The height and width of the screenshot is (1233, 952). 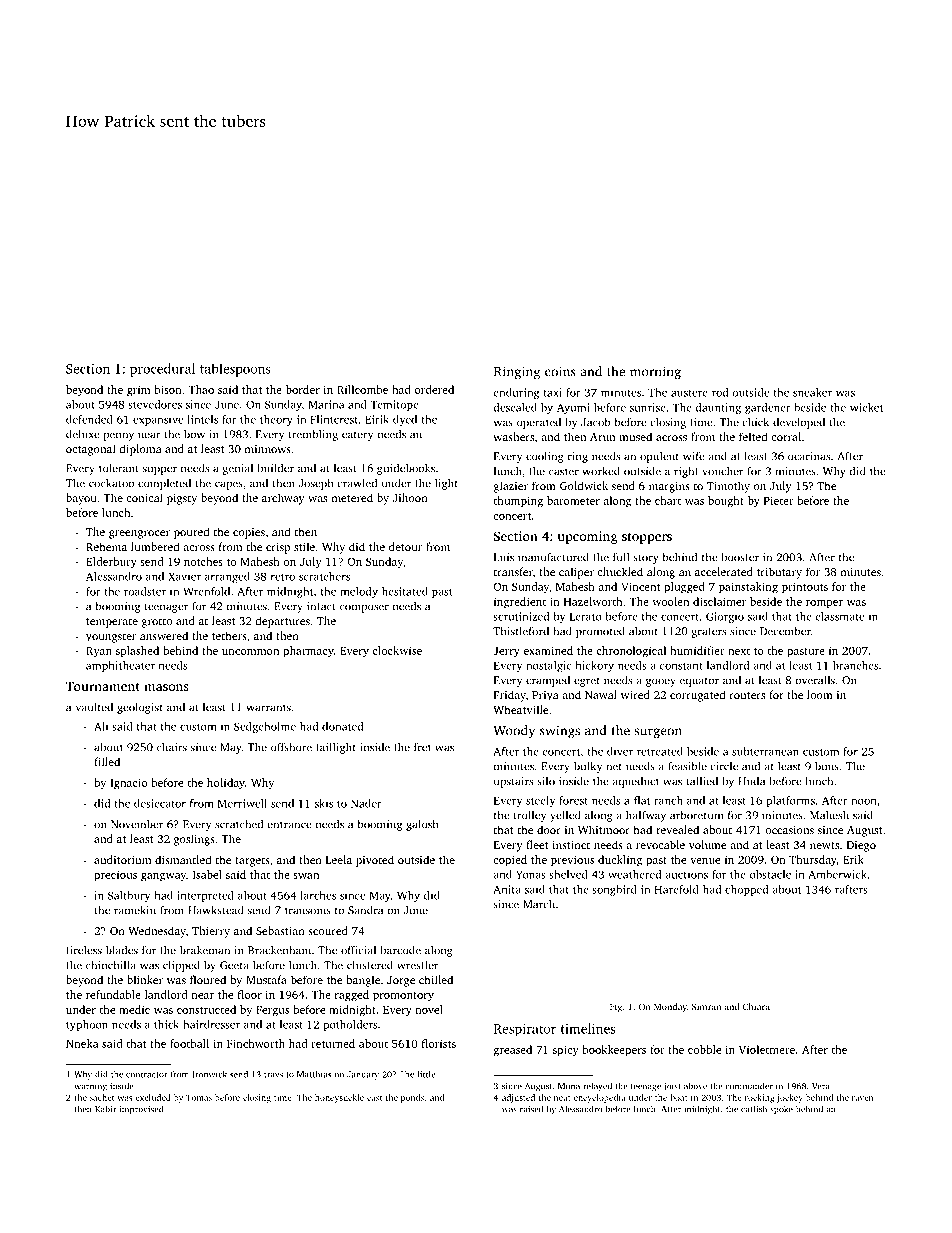 What do you see at coordinates (812, 392) in the screenshot?
I see `sneaker` at bounding box center [812, 392].
